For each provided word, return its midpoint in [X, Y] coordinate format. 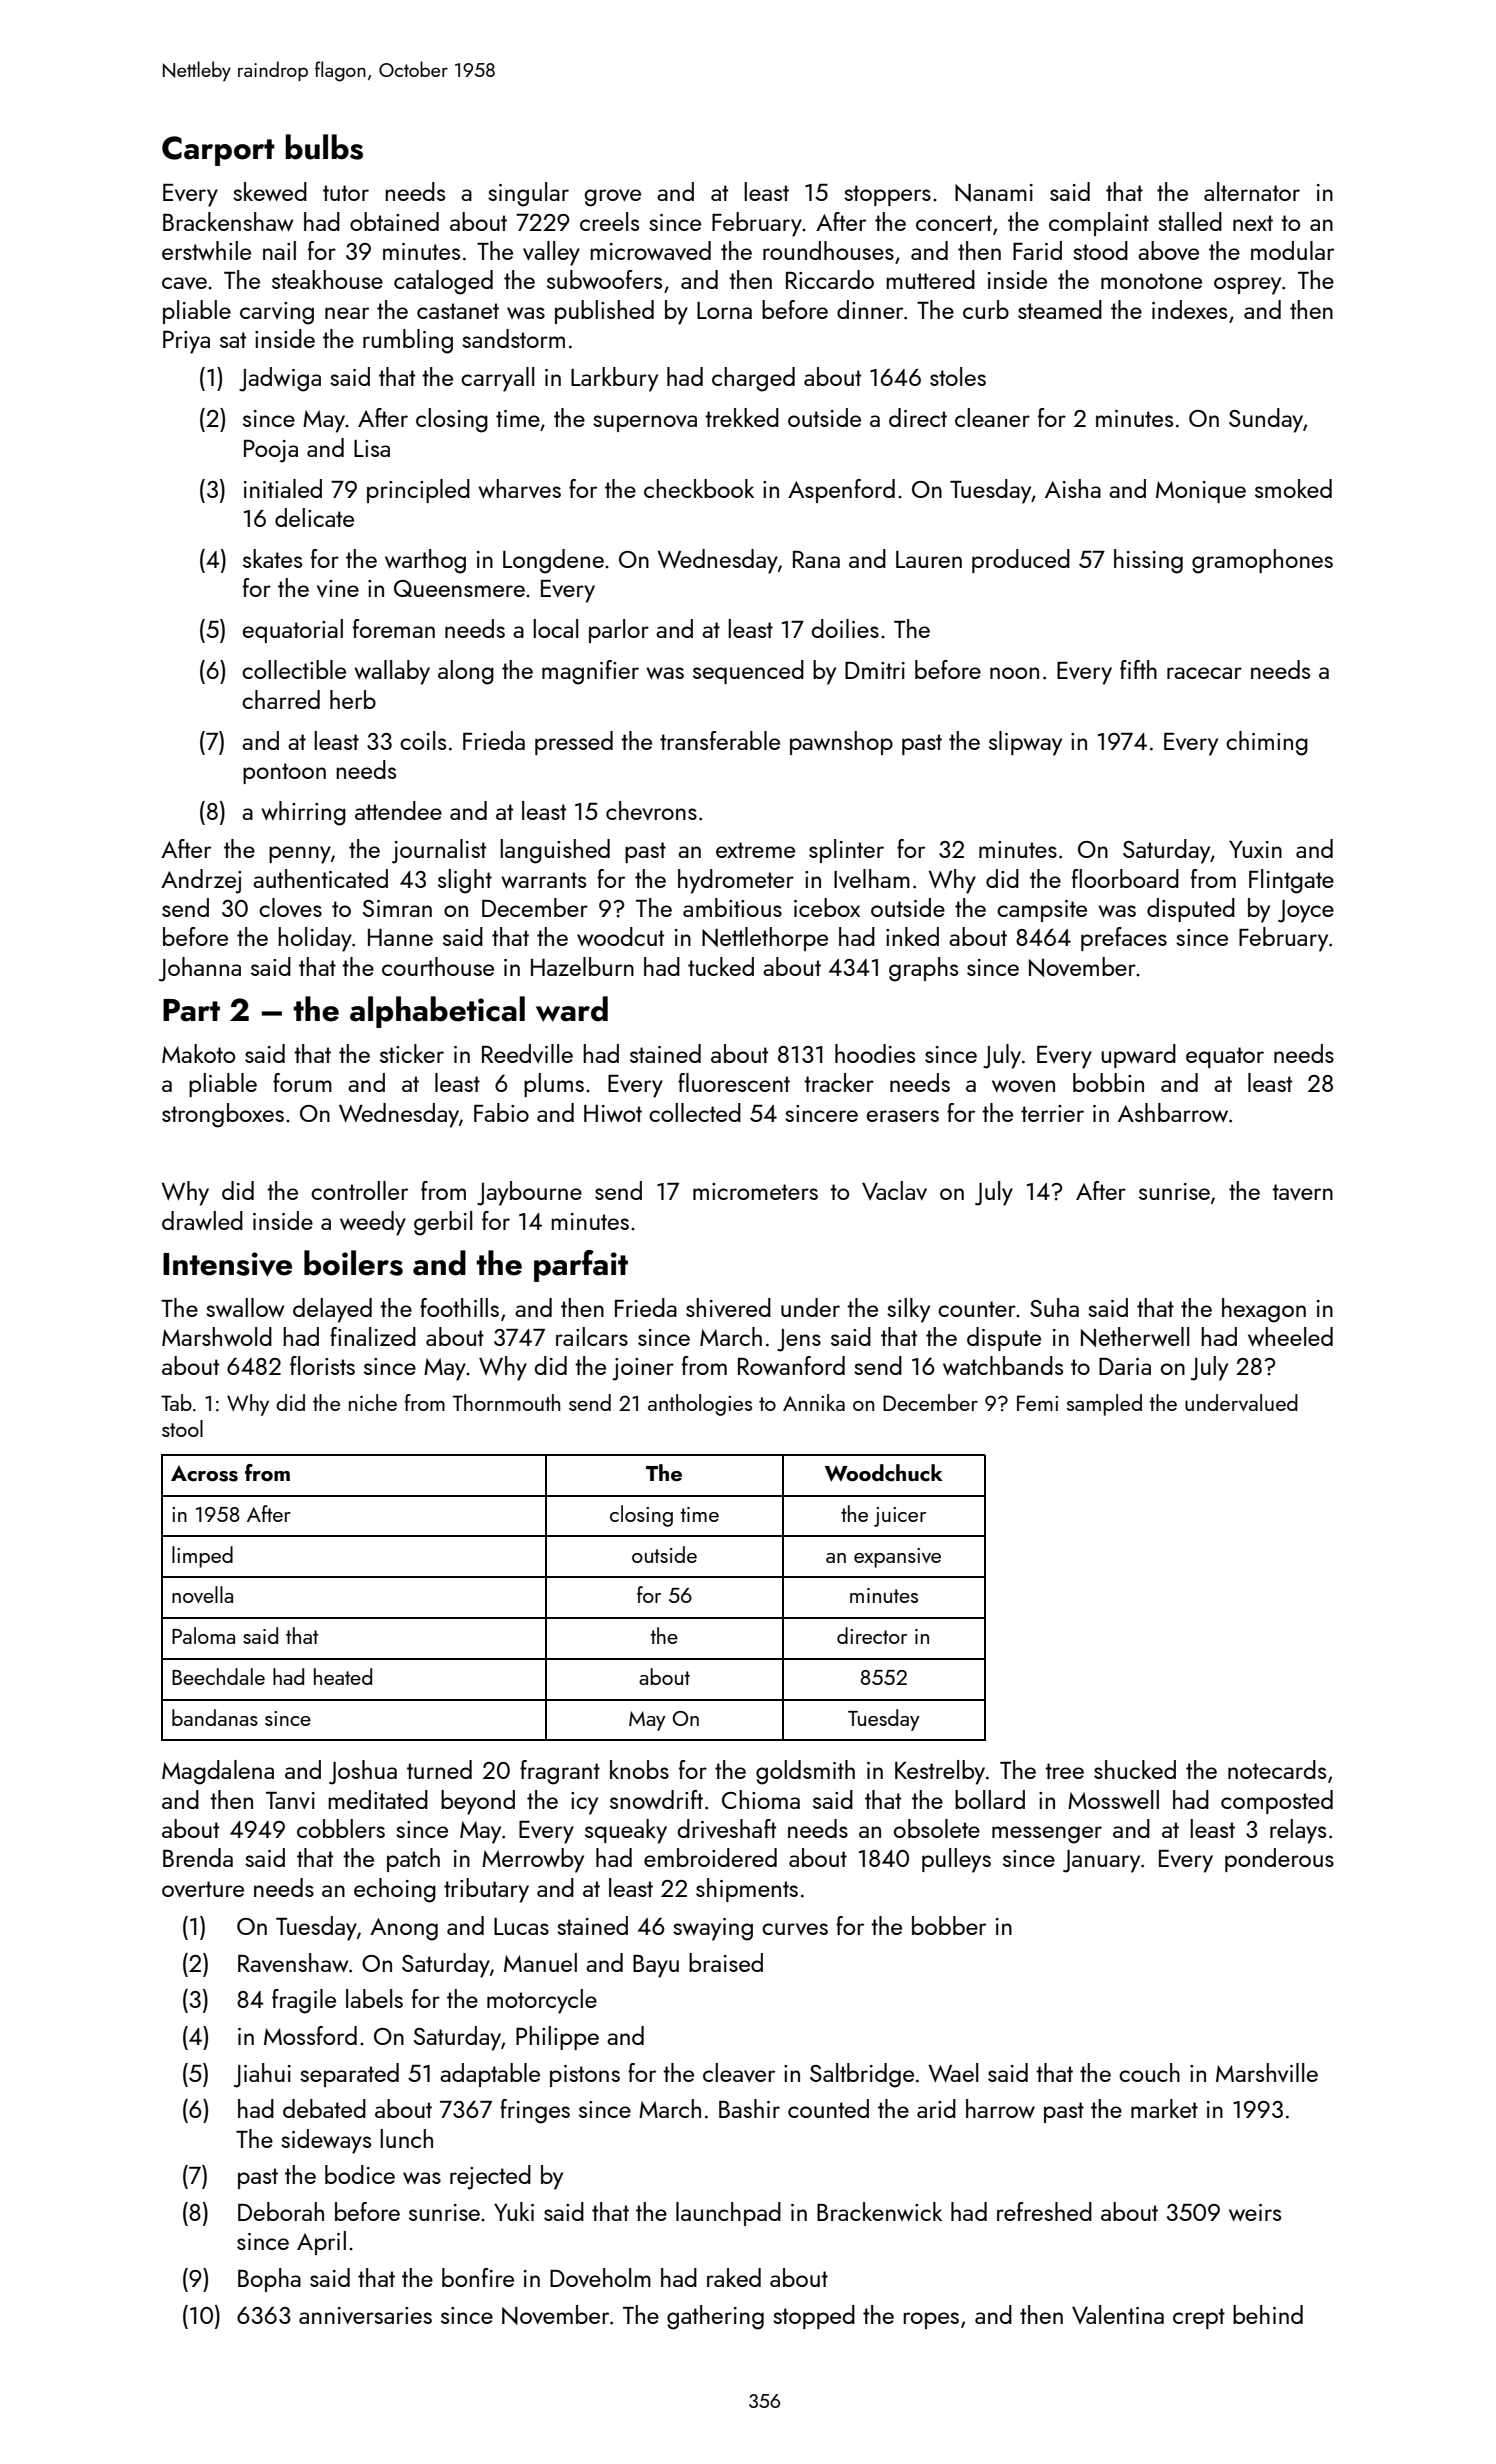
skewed [270, 191]
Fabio [501, 1112]
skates [272, 558]
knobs [639, 1769]
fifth [1138, 669]
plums [554, 1085]
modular [1292, 250]
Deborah [281, 2211]
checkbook [699, 488]
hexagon [1264, 1310]
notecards [1277, 1769]
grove [613, 198]
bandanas [215, 1717]
